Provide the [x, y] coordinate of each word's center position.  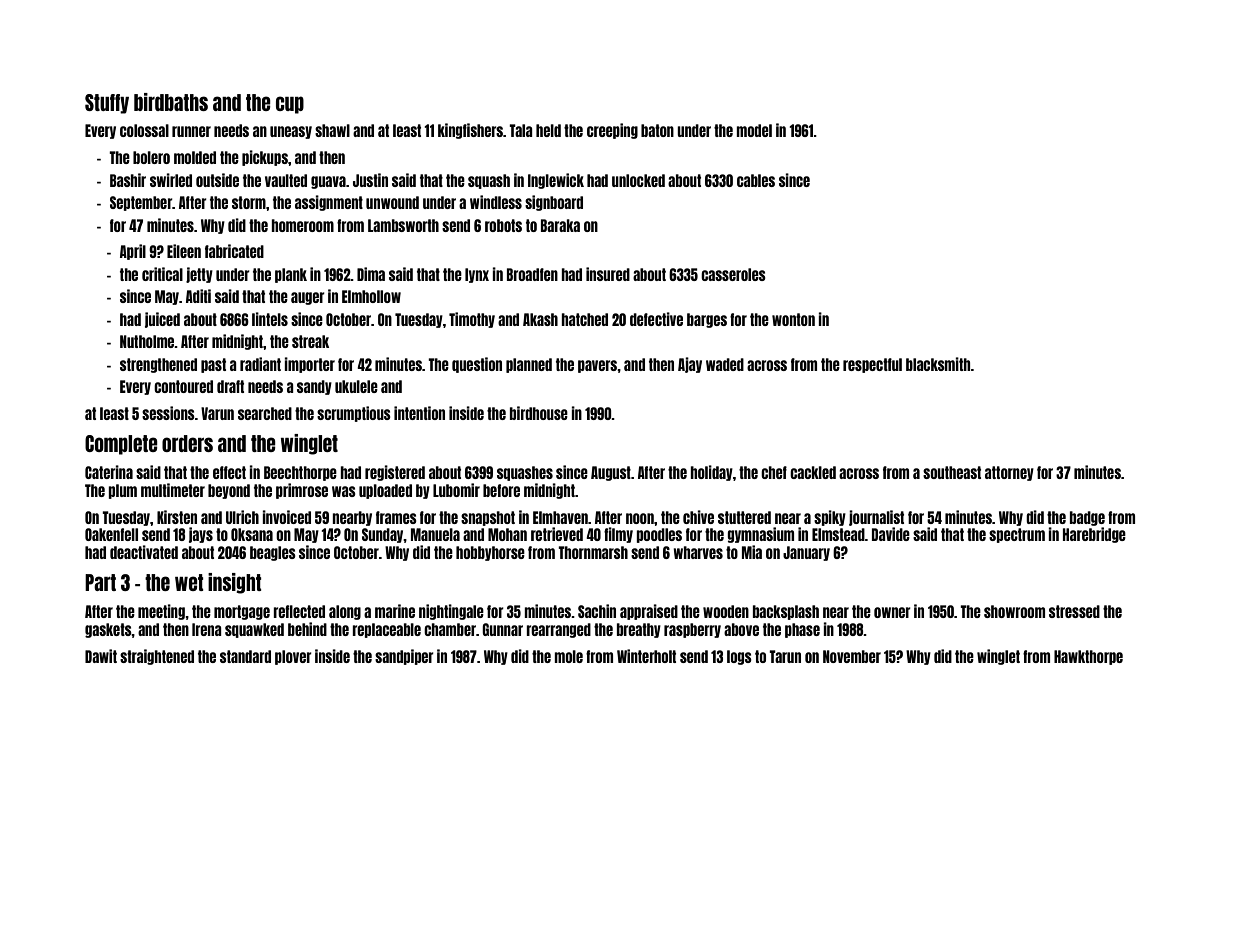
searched [265, 413]
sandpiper [404, 657]
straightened [157, 657]
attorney [1009, 473]
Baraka [560, 225]
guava [328, 182]
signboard [554, 203]
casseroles [733, 274]
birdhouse [539, 413]
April [133, 252]
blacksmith [938, 364]
